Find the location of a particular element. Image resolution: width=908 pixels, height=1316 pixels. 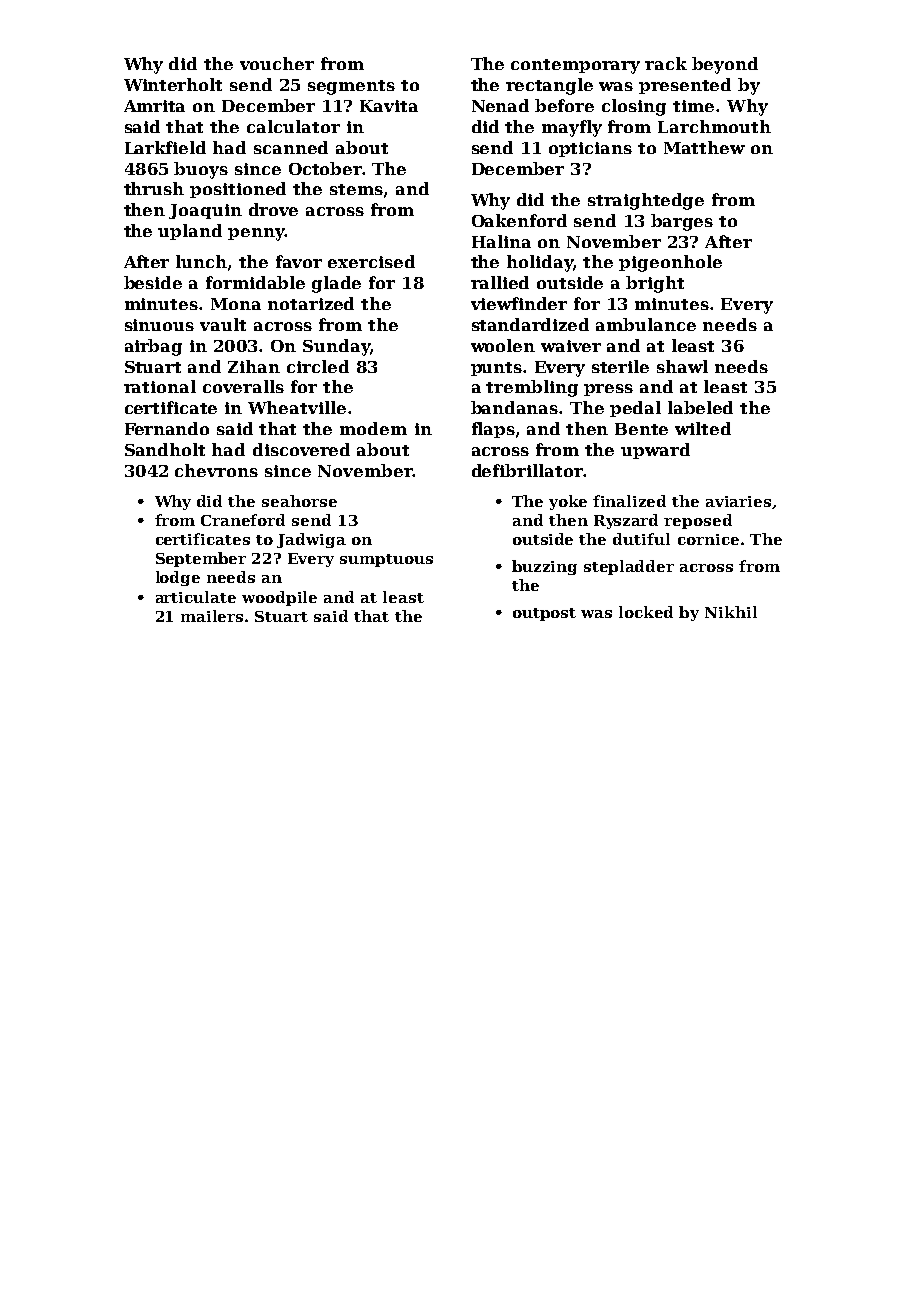

penny is located at coordinates (256, 234).
